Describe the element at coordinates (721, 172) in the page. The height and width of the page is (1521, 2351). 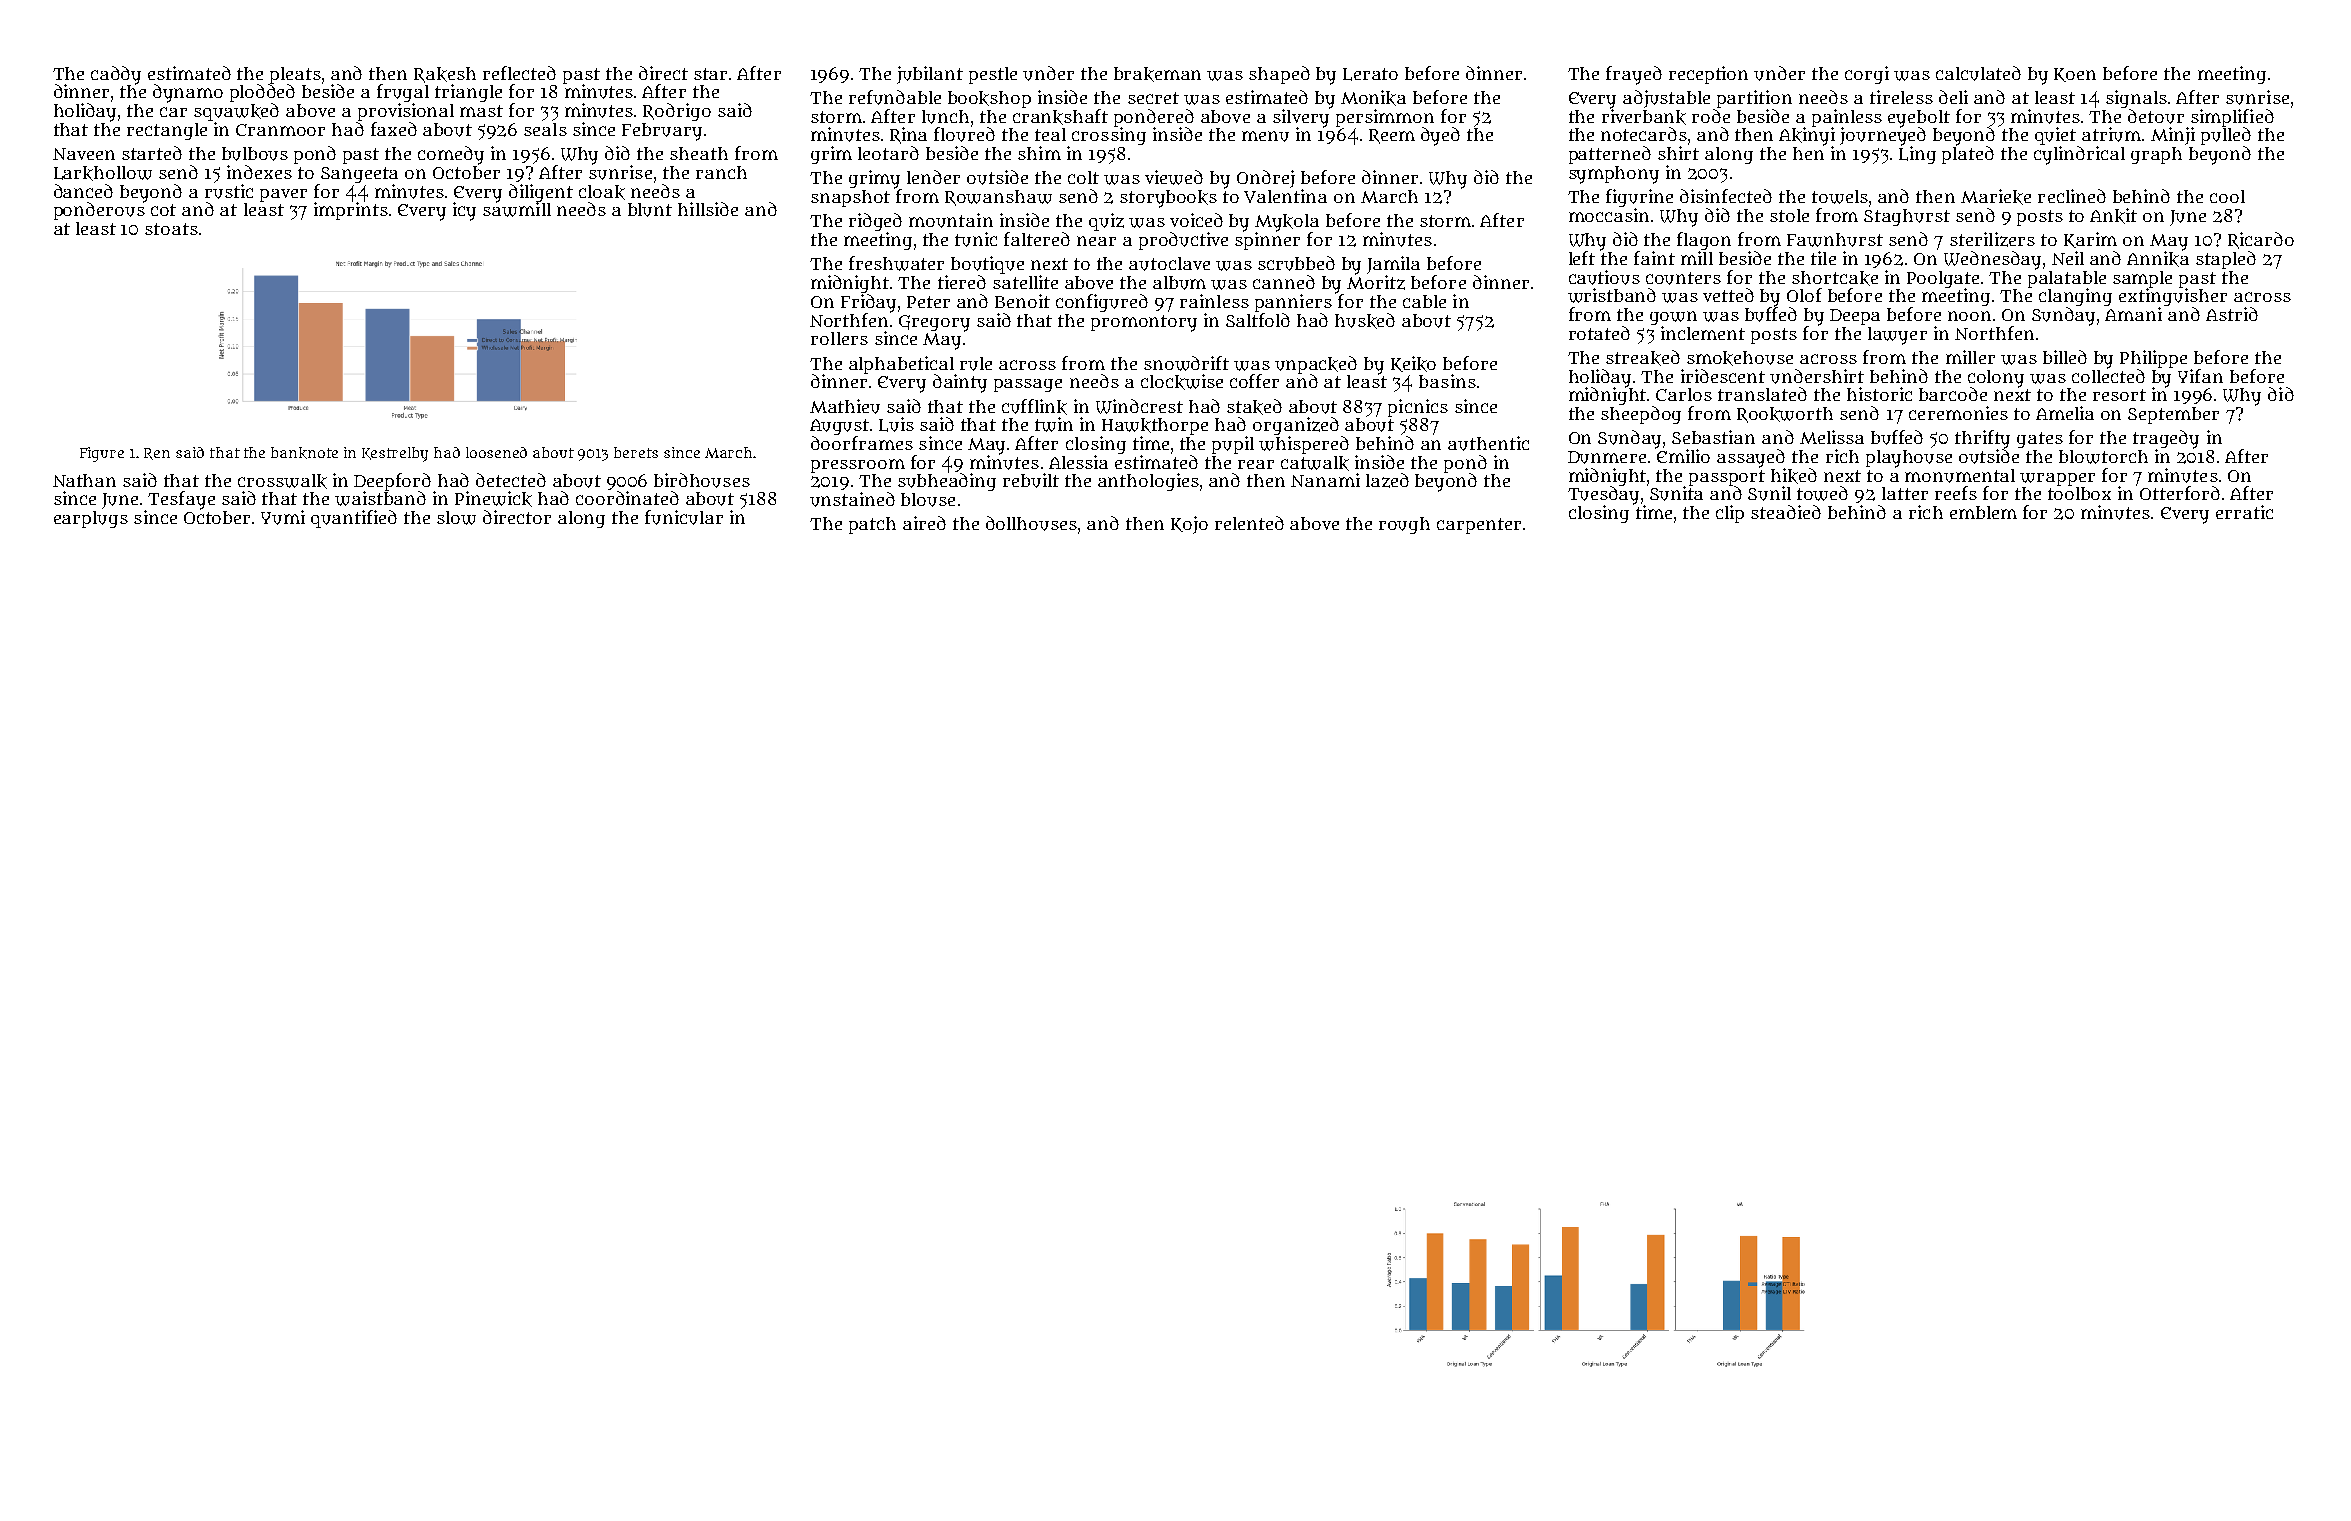
I see `ranch` at that location.
